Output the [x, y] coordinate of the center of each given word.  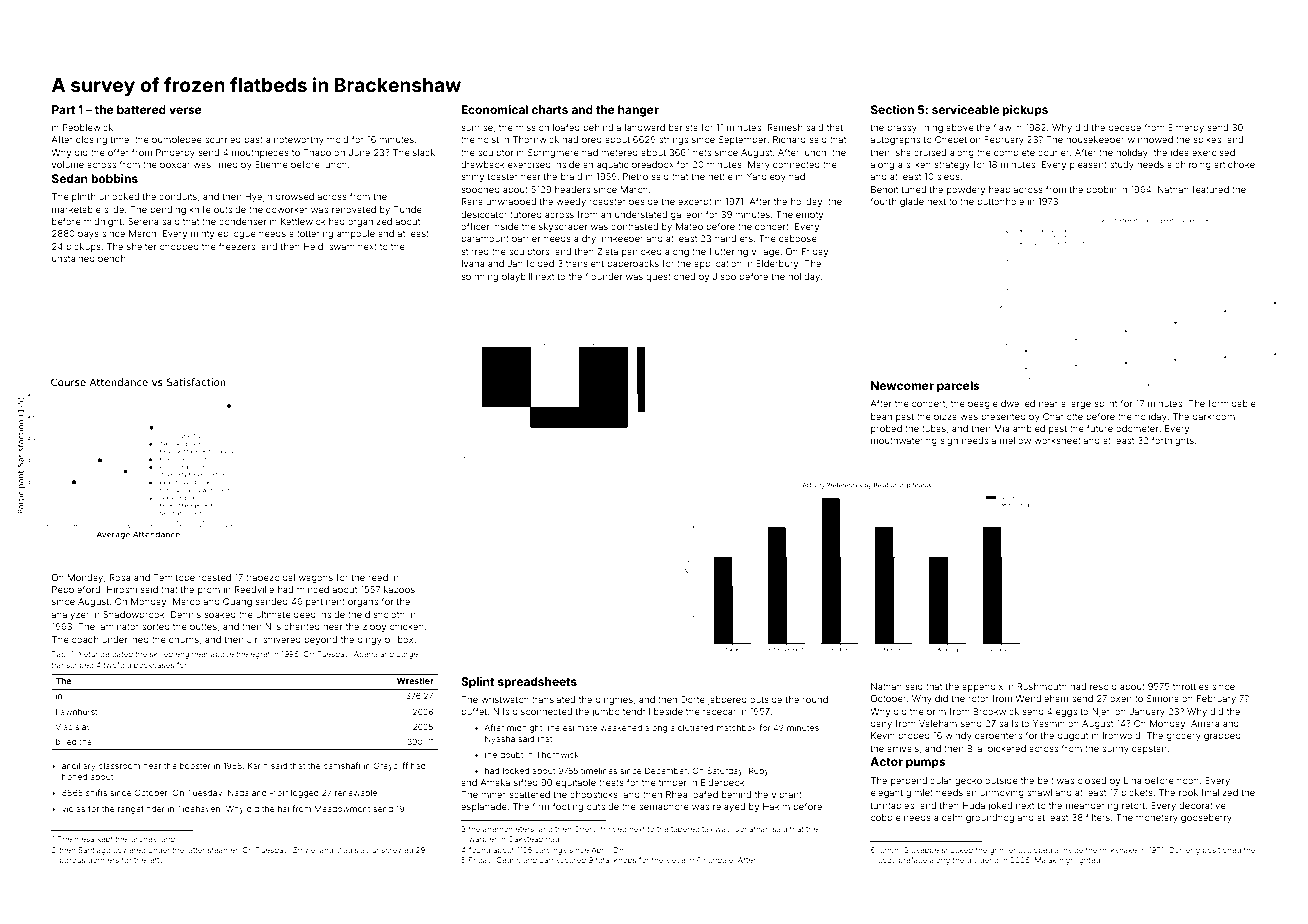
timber [672, 782]
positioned [1222, 851]
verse [185, 110]
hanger [638, 111]
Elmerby [1186, 128]
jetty [156, 861]
